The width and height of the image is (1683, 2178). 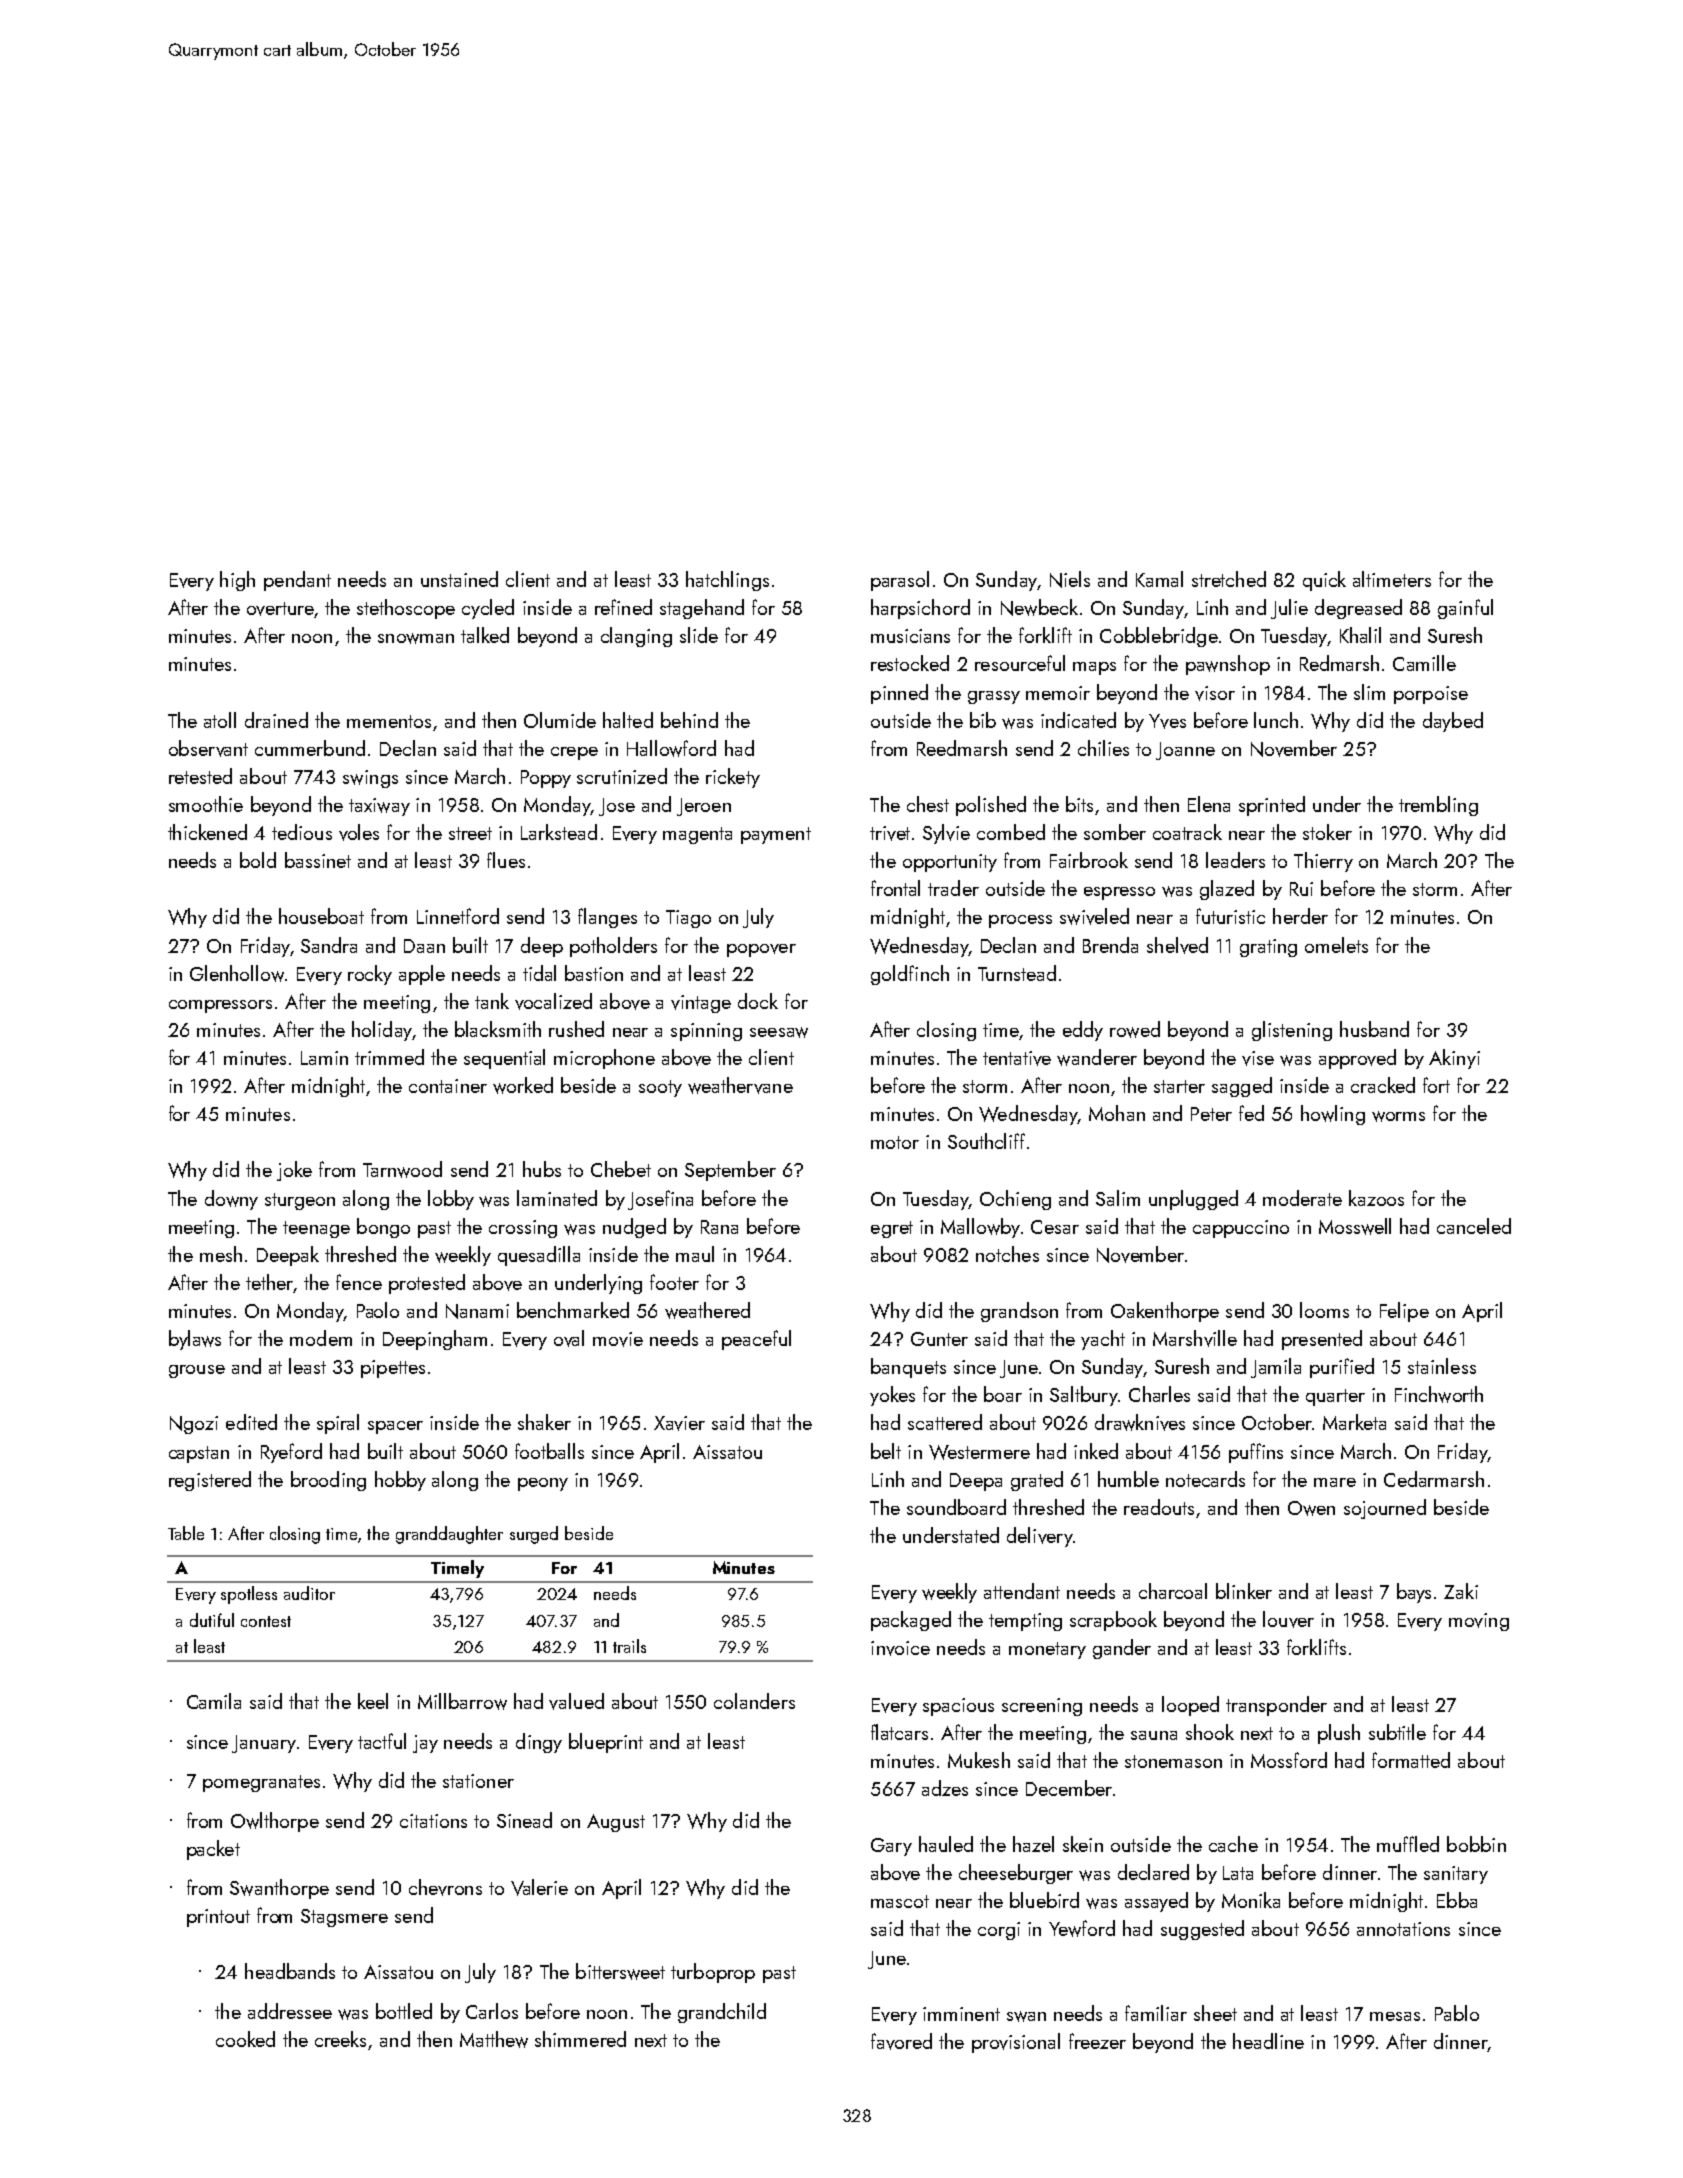 I want to click on Xavier, so click(x=679, y=1423).
